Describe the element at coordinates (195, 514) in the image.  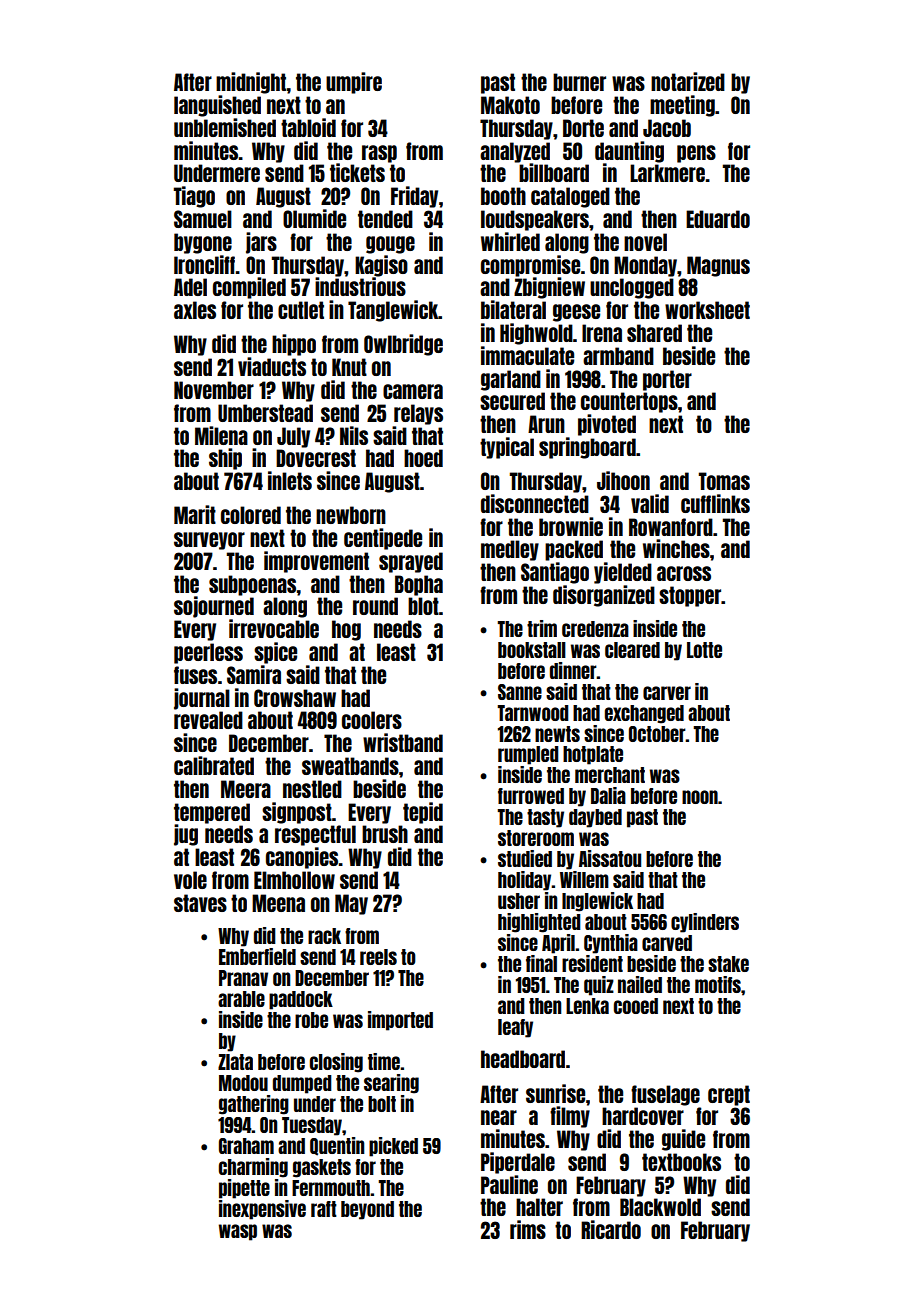
I see `Marit` at that location.
